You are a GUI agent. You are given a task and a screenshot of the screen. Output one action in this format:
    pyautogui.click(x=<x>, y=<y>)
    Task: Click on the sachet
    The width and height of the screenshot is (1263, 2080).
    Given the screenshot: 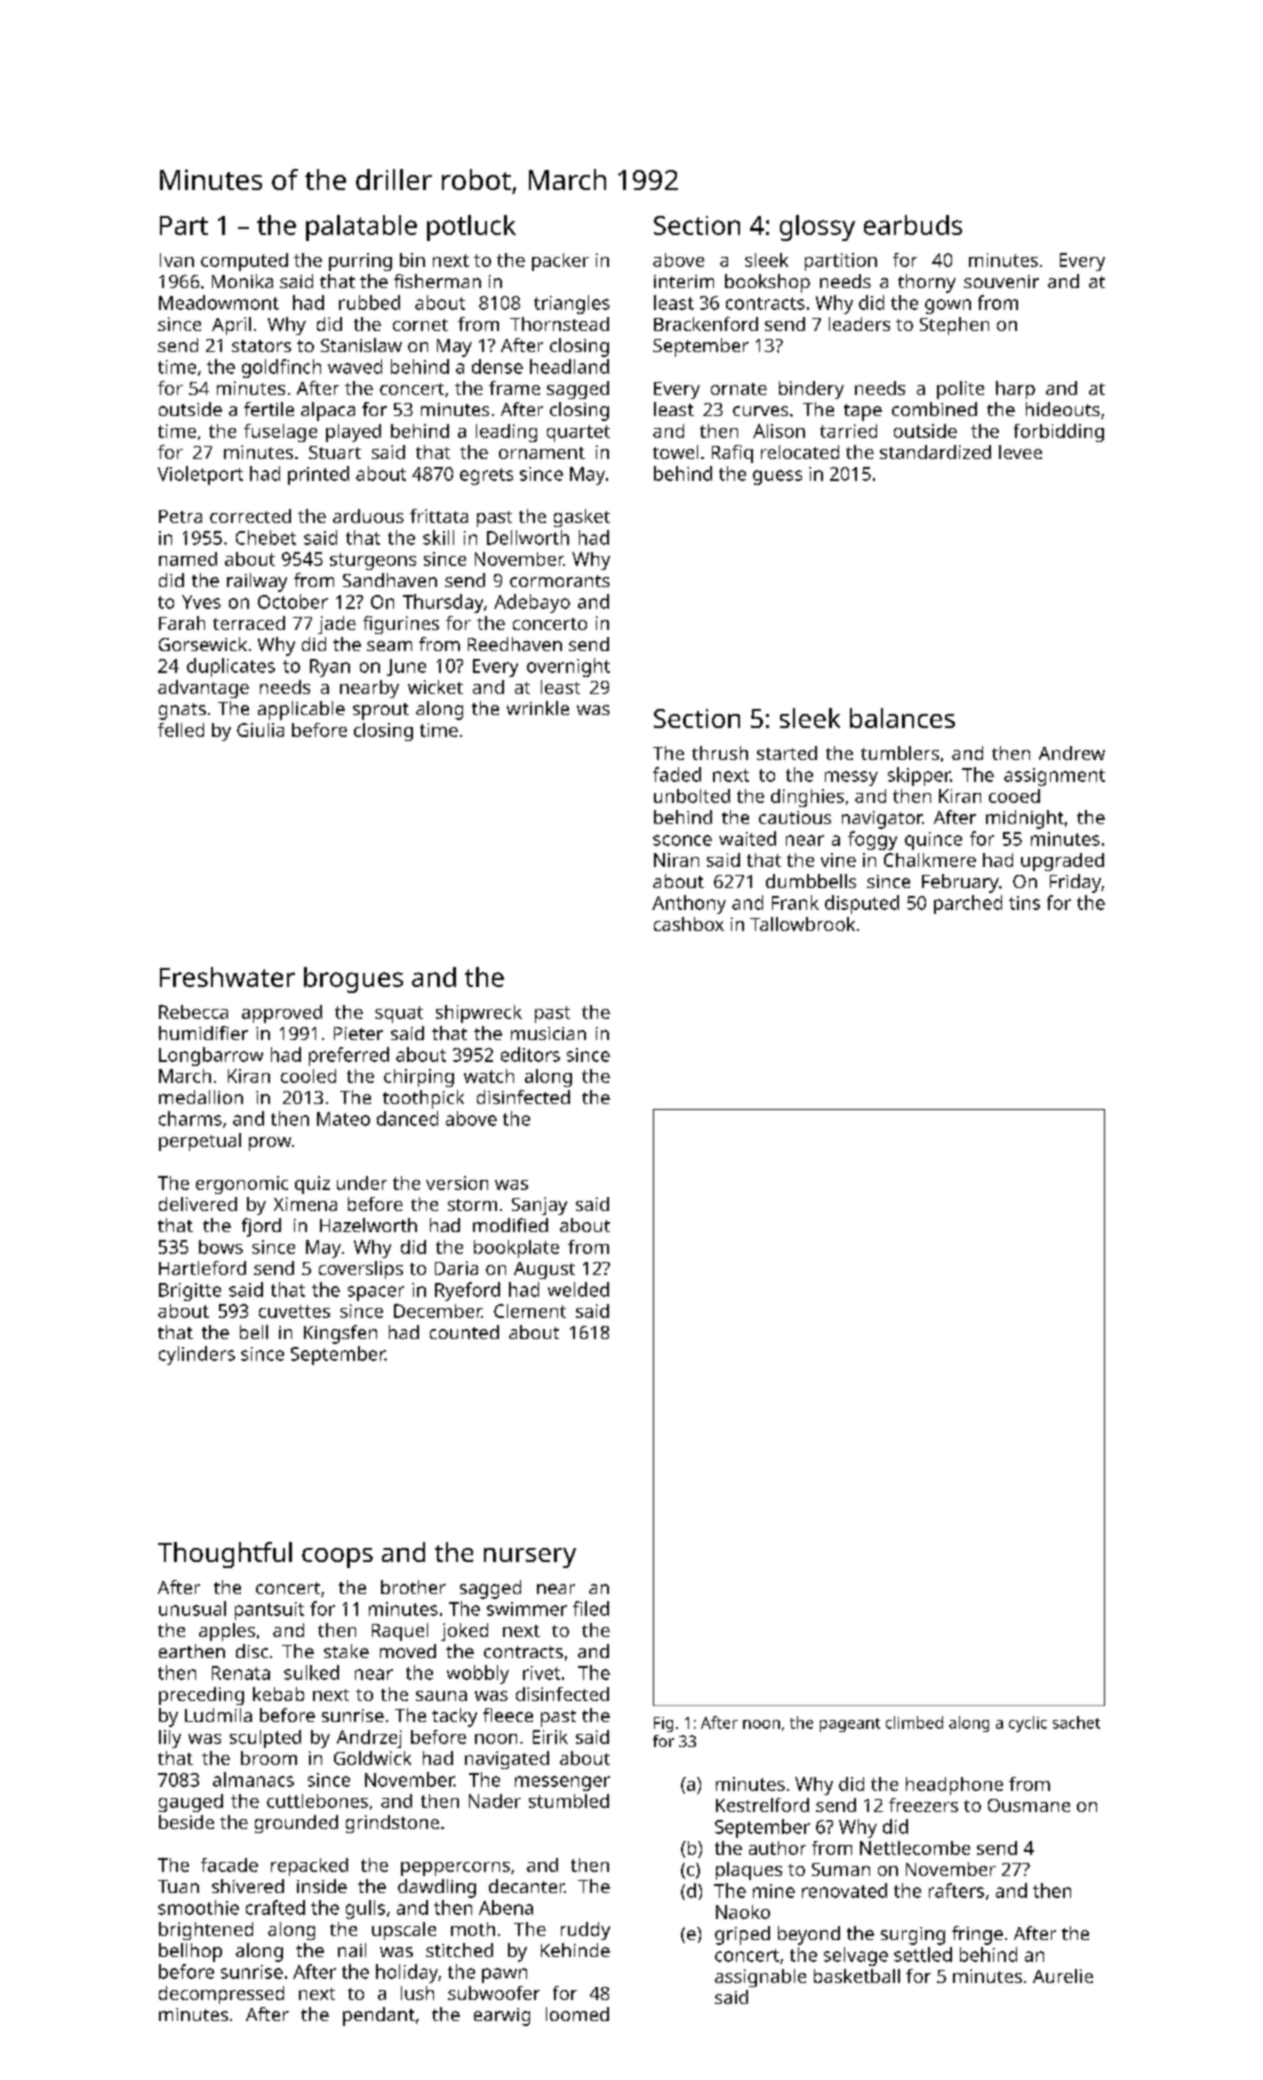 What is the action you would take?
    pyautogui.click(x=1076, y=1722)
